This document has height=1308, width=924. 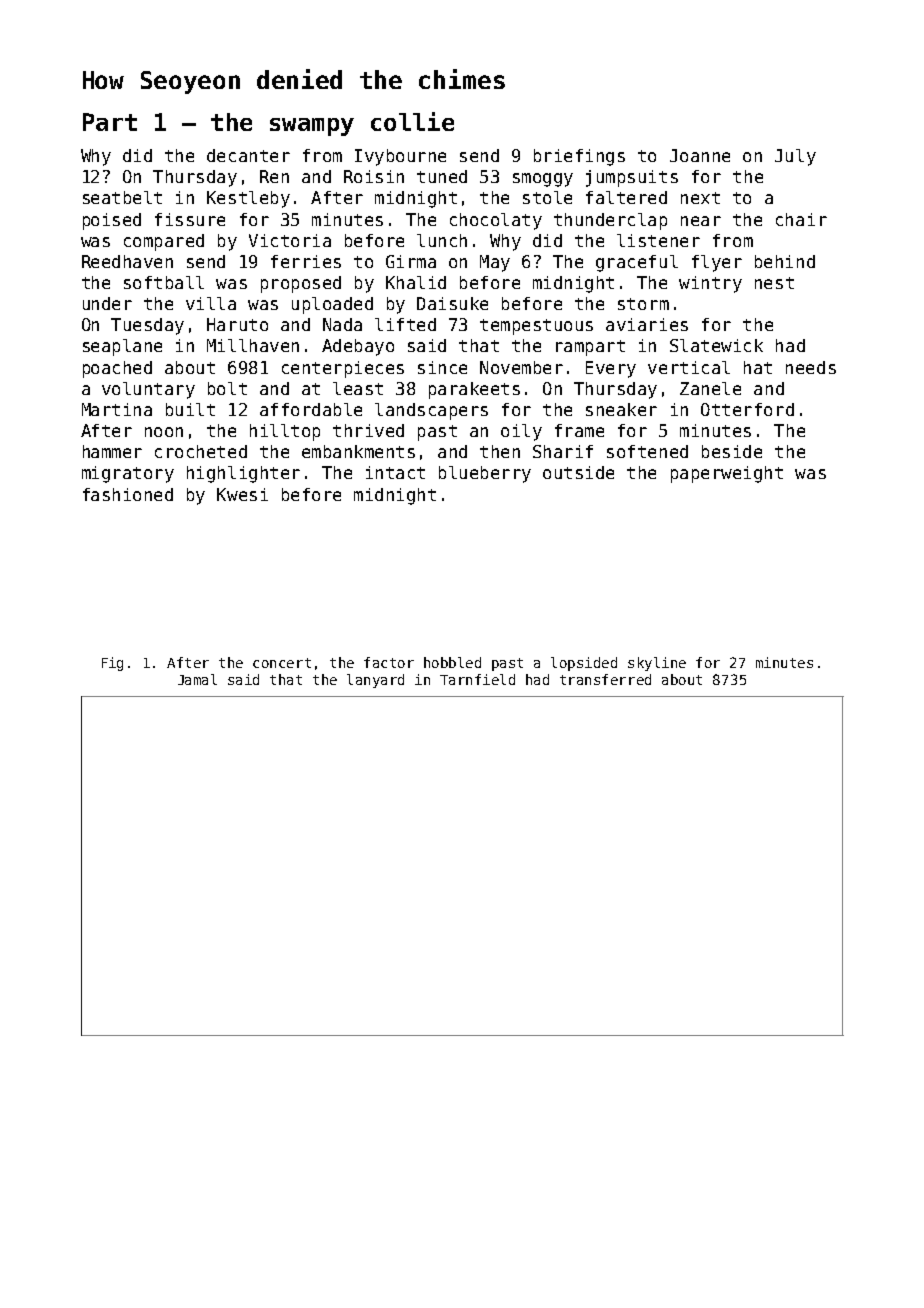 I want to click on seatbelt, so click(x=122, y=197).
